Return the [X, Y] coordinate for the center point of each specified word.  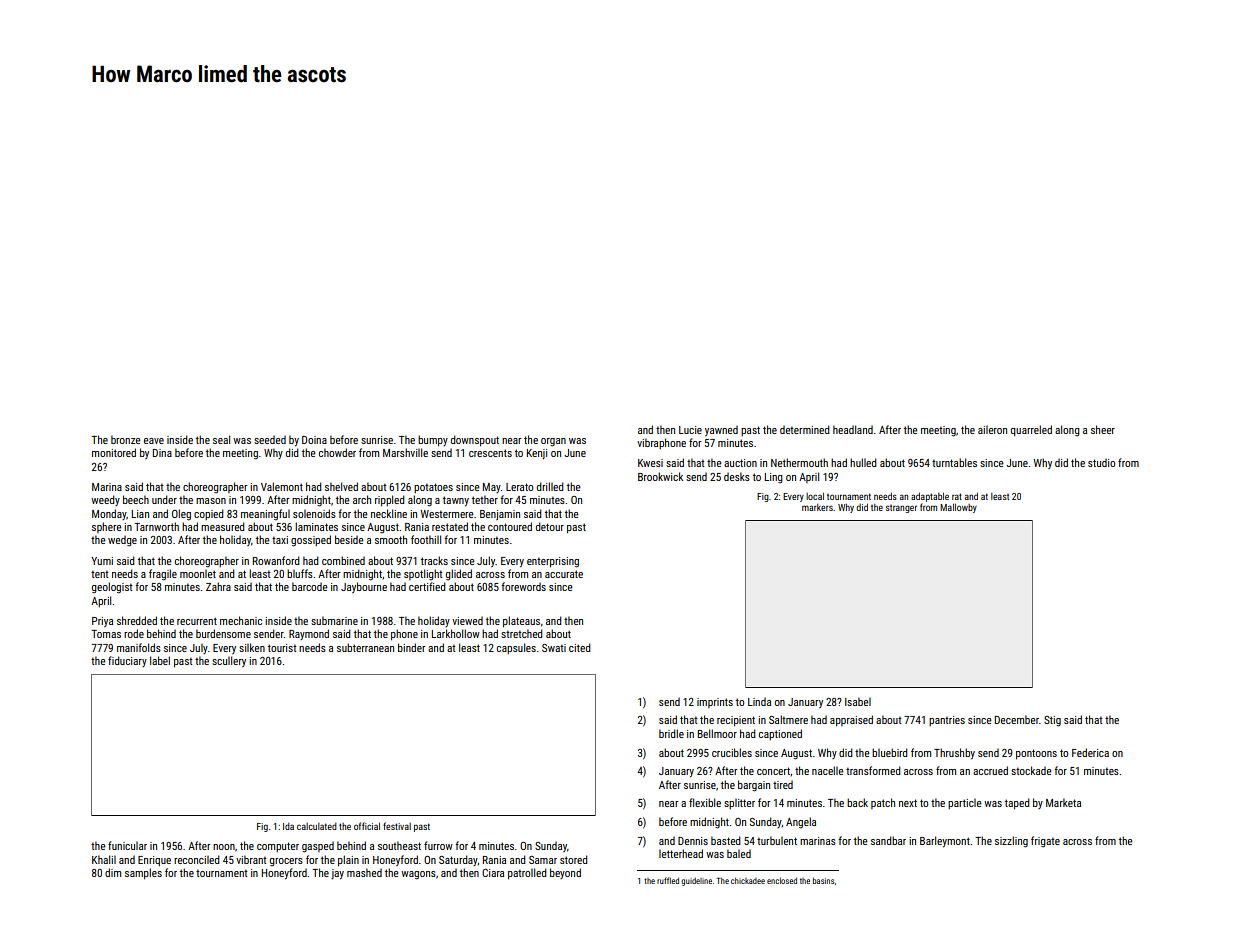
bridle [671, 733]
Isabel [858, 701]
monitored [114, 452]
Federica [1090, 752]
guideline [696, 881]
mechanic [241, 620]
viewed [467, 620]
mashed [364, 872]
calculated [317, 826]
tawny [456, 501]
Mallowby [958, 508]
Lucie [690, 430]
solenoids [314, 513]
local [815, 496]
